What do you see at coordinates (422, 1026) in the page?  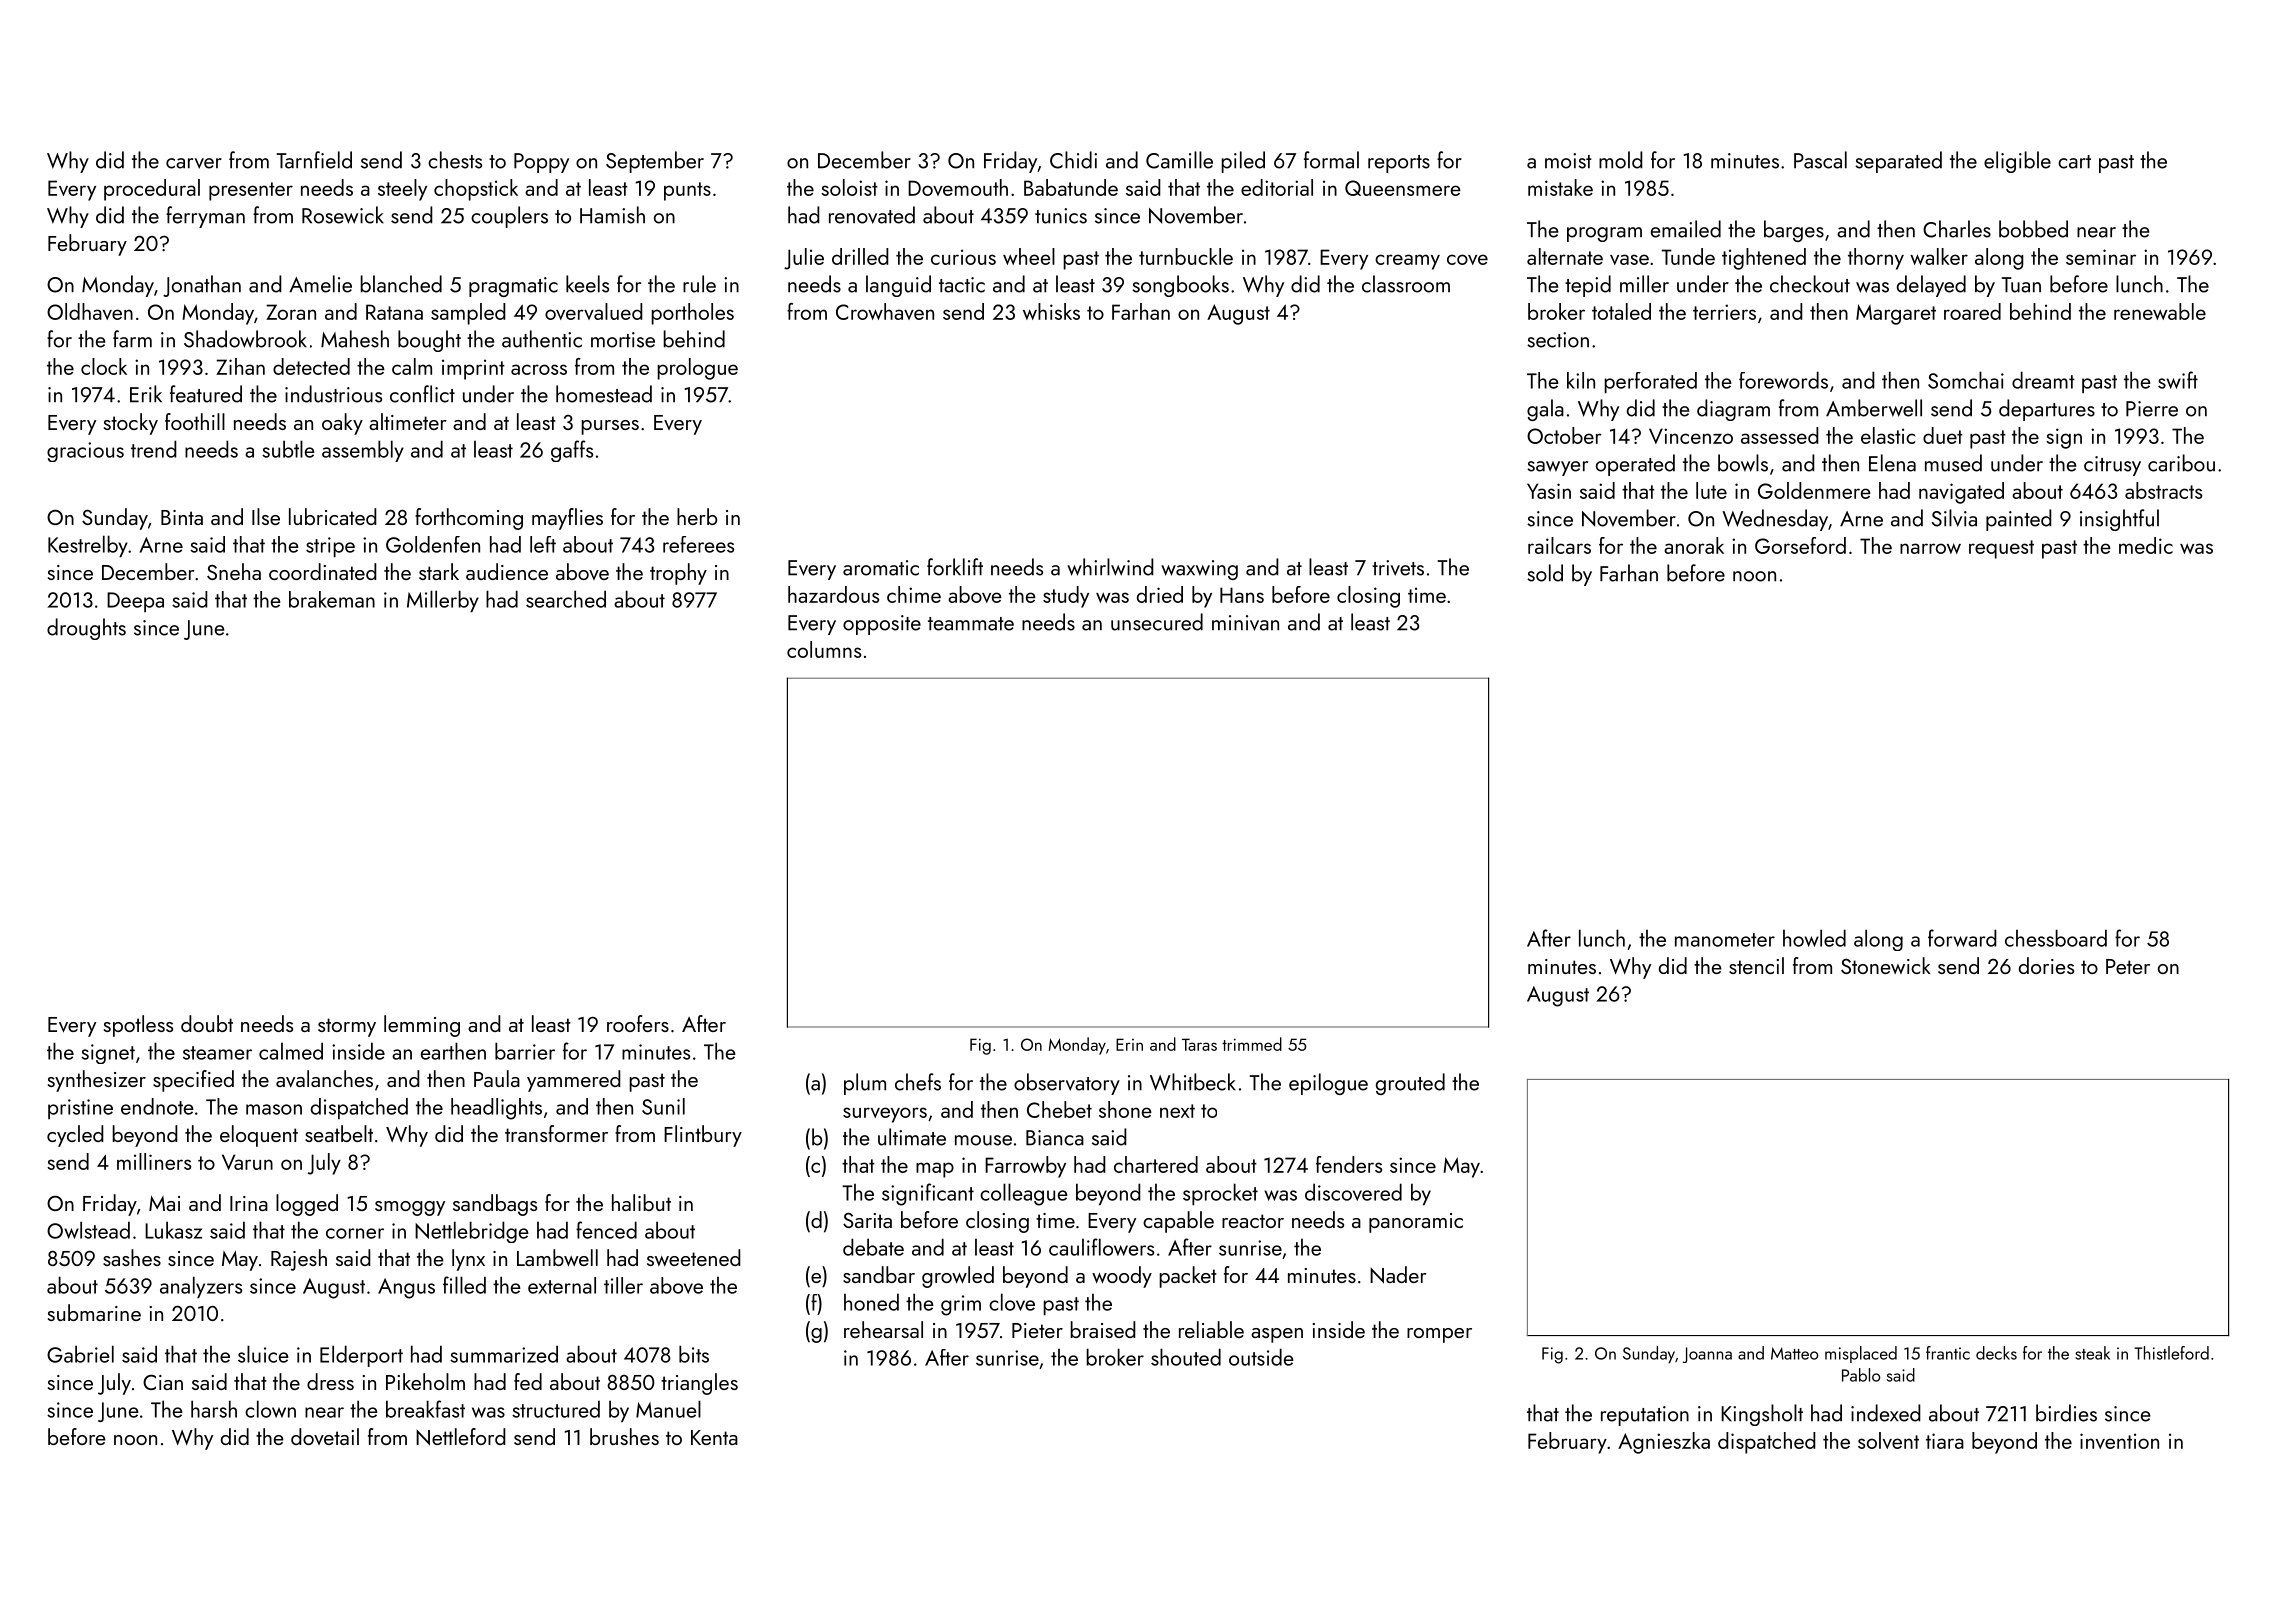 I see `lemming` at bounding box center [422, 1026].
